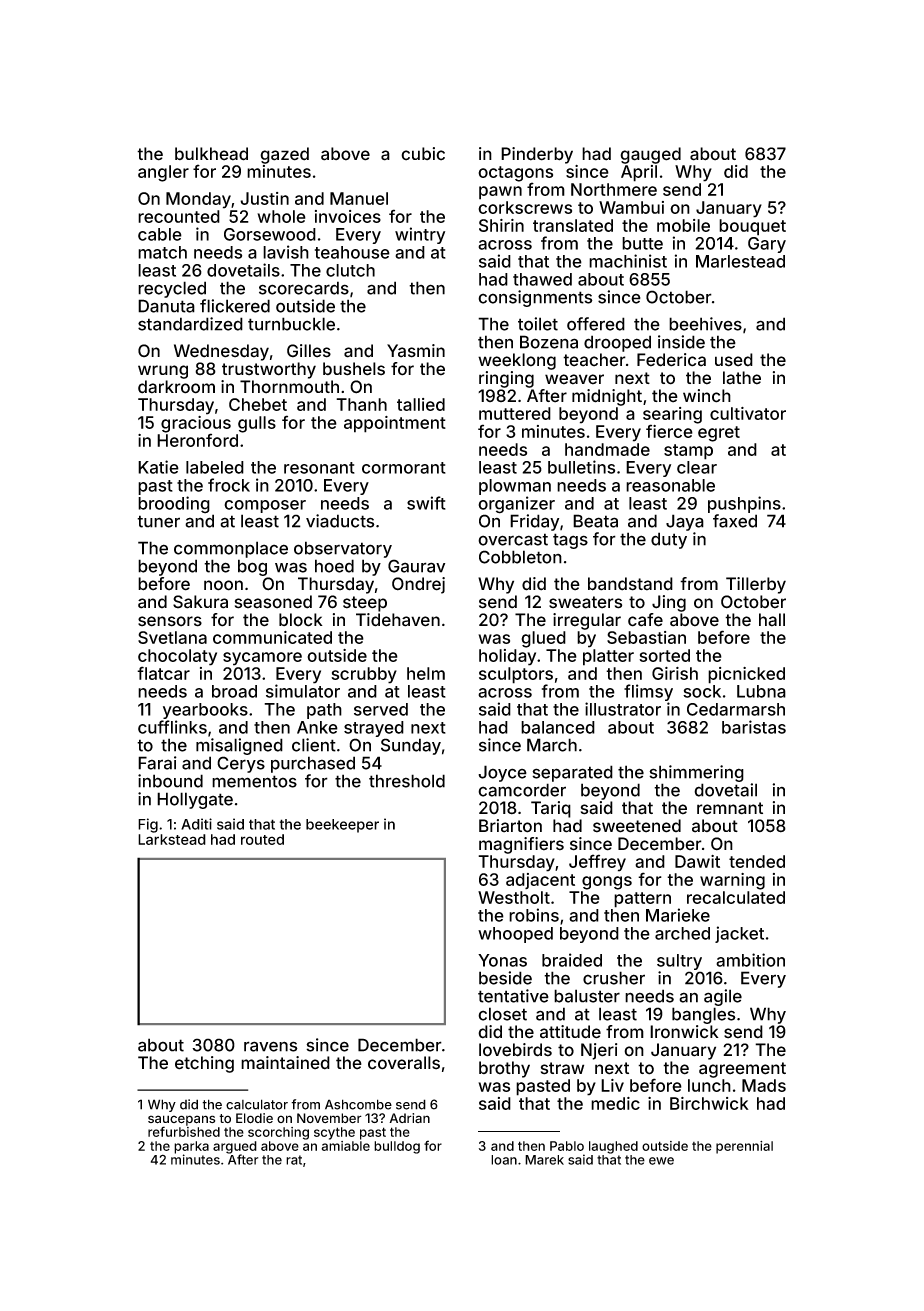  What do you see at coordinates (540, 881) in the document?
I see `adjacent` at bounding box center [540, 881].
